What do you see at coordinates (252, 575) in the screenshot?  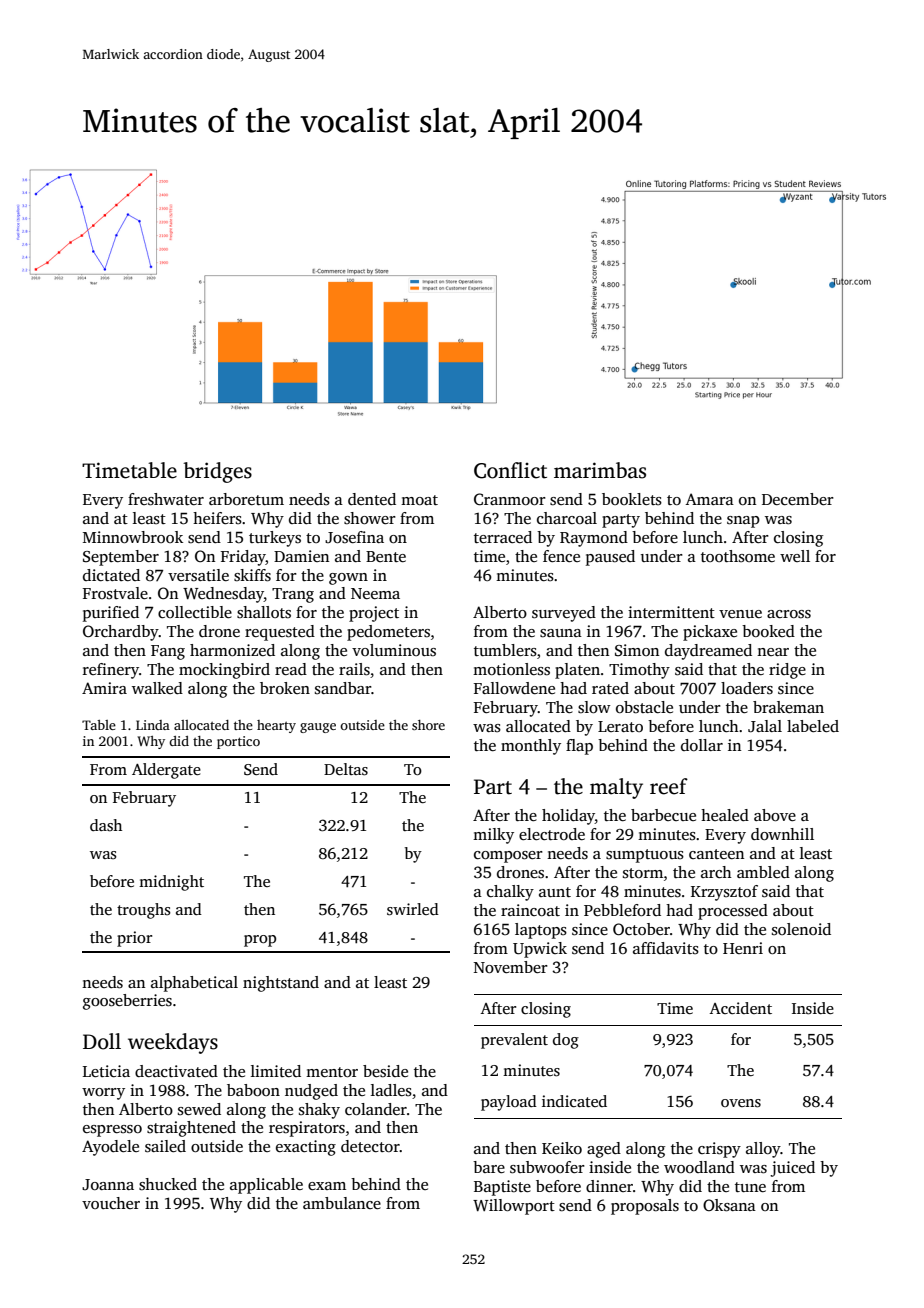 I see `skiffs` at bounding box center [252, 575].
